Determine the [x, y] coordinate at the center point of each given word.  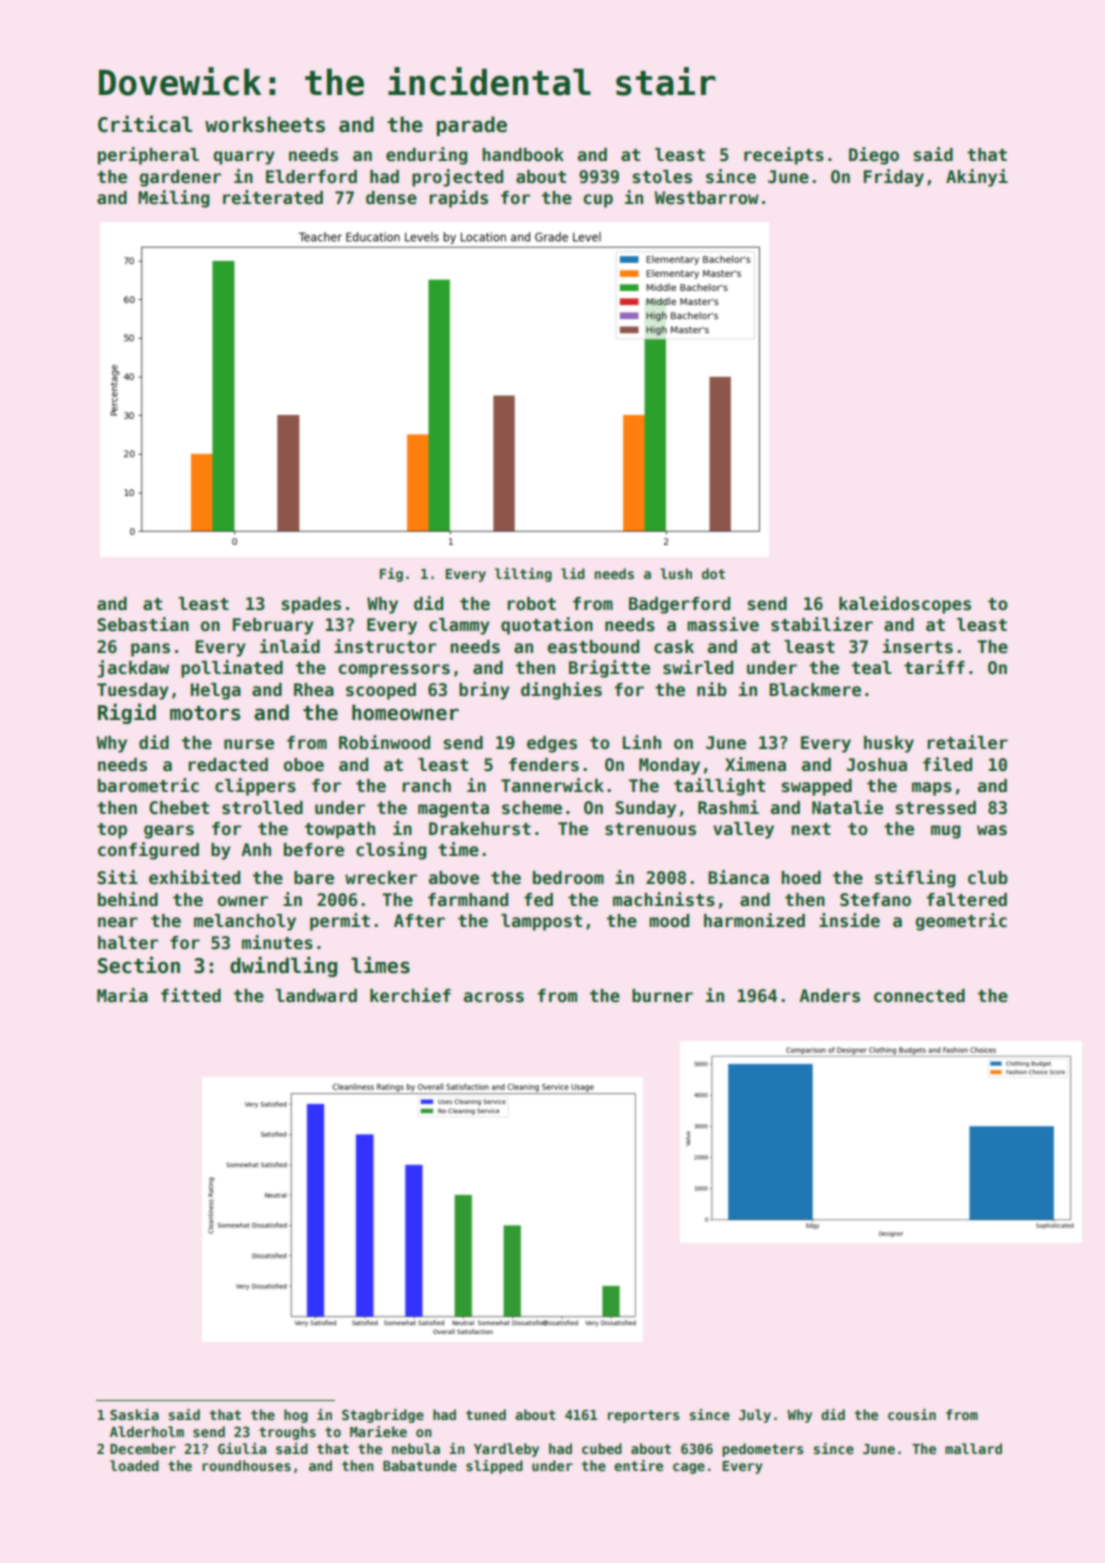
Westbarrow [706, 198]
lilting [523, 575]
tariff [934, 667]
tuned [486, 1414]
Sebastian [143, 624]
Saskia [134, 1414]
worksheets [265, 124]
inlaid [290, 646]
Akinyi [977, 178]
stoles [662, 177]
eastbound [593, 647]
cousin [912, 1414]
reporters [644, 1416]
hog [296, 1416]
